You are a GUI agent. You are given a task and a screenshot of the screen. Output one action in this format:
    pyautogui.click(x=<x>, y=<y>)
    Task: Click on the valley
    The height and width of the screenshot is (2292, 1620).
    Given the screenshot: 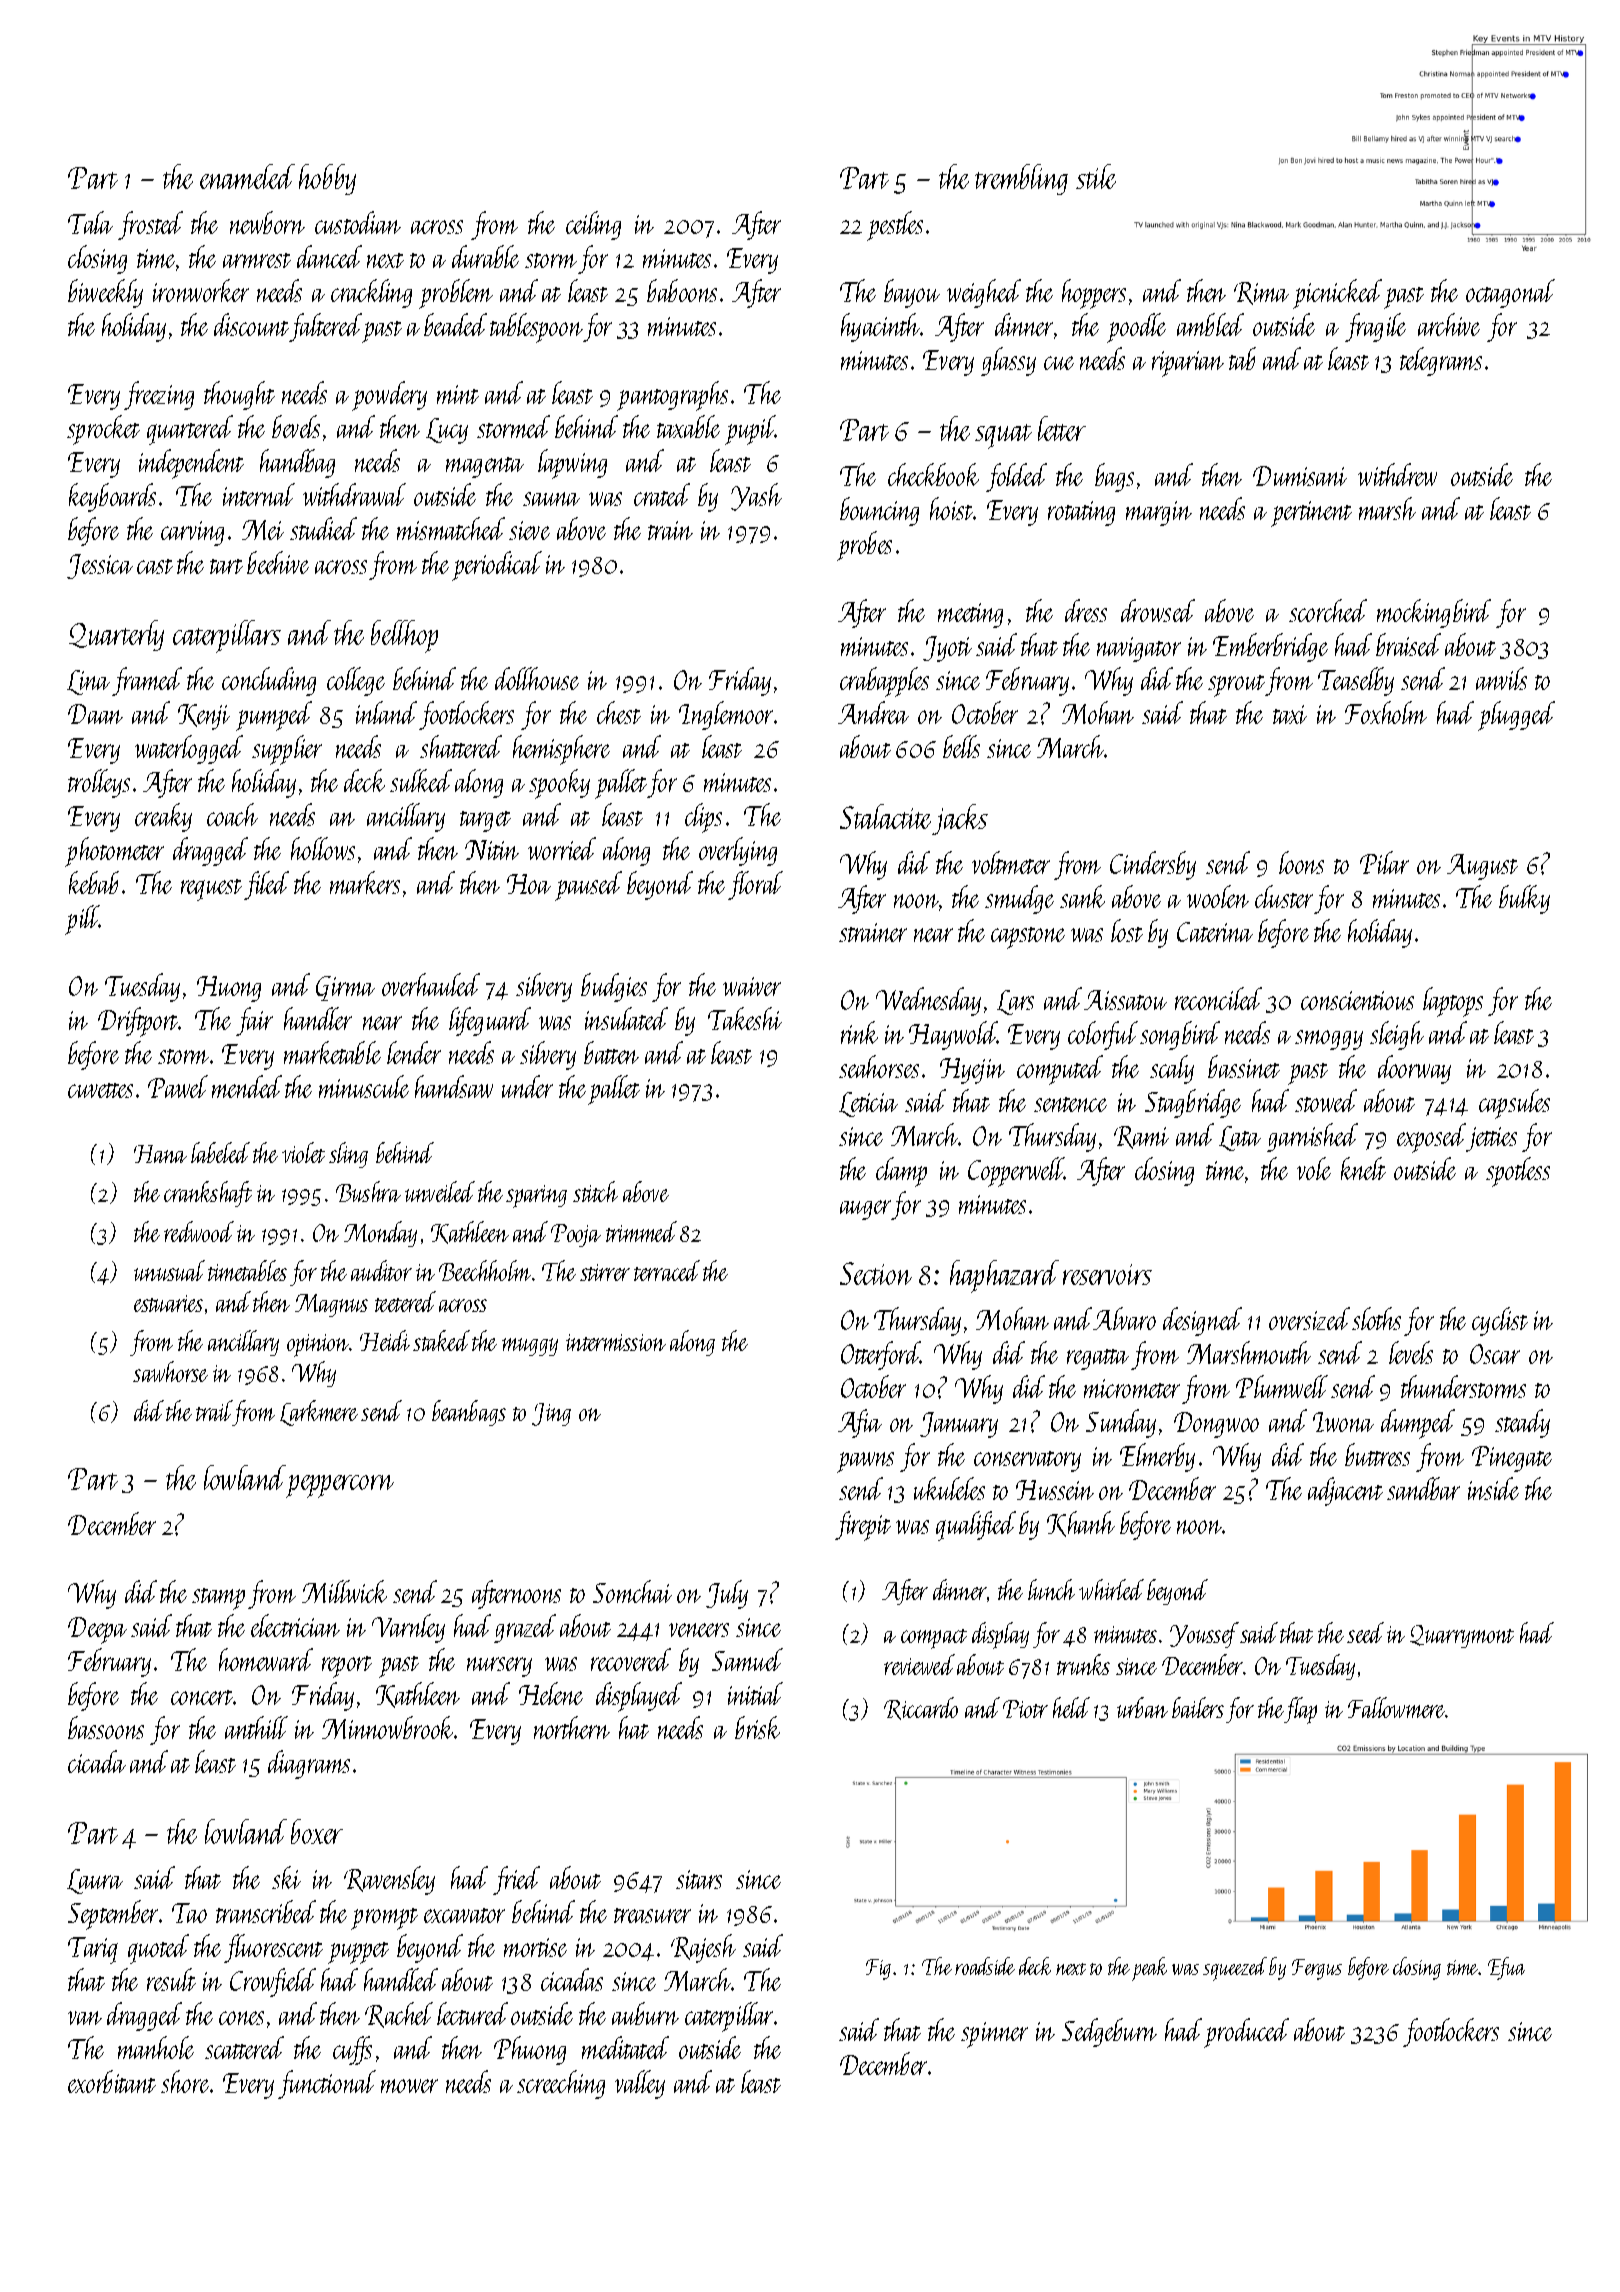 What is the action you would take?
    pyautogui.click(x=640, y=2084)
